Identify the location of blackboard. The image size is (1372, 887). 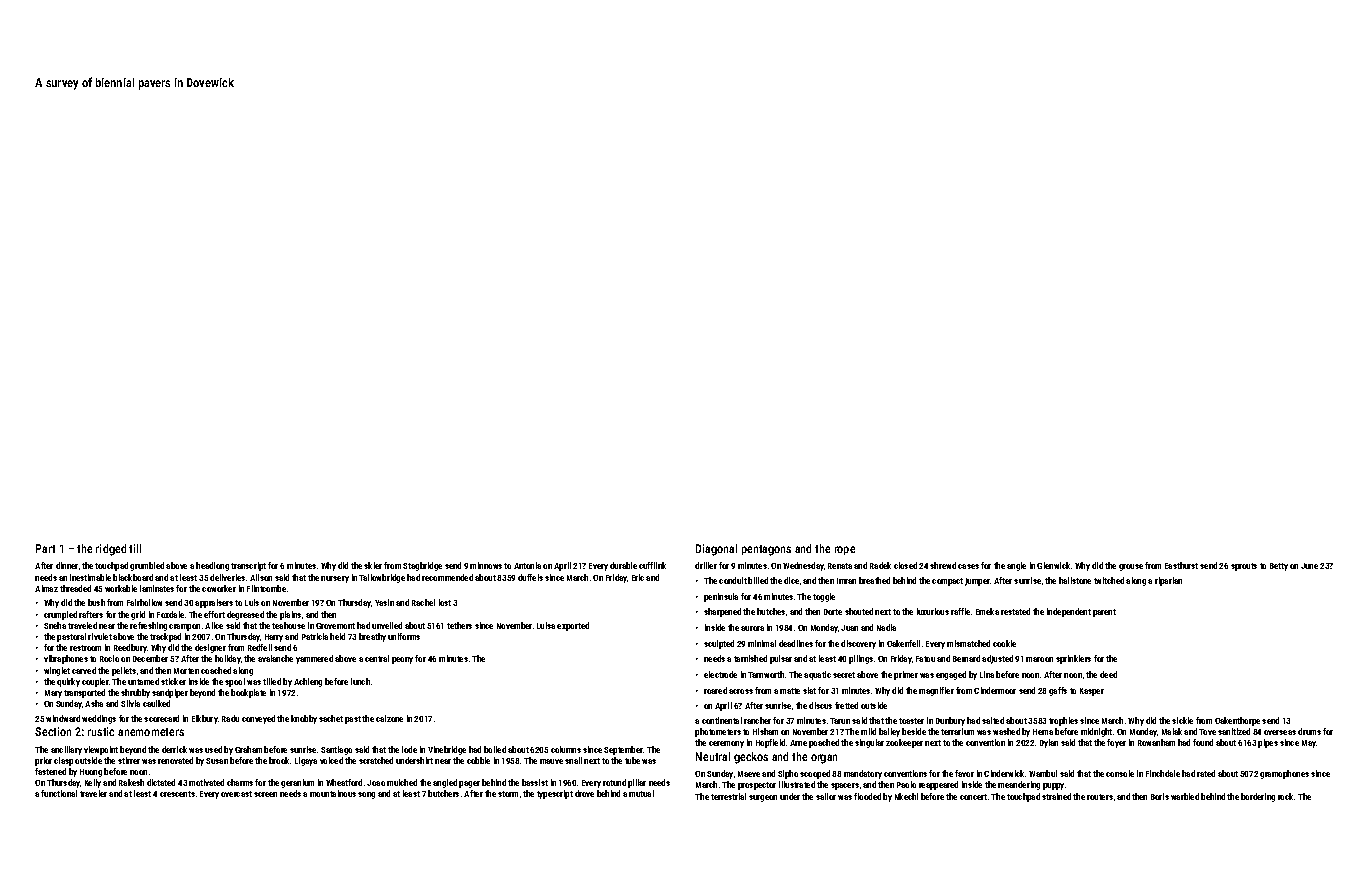
(133, 577).
